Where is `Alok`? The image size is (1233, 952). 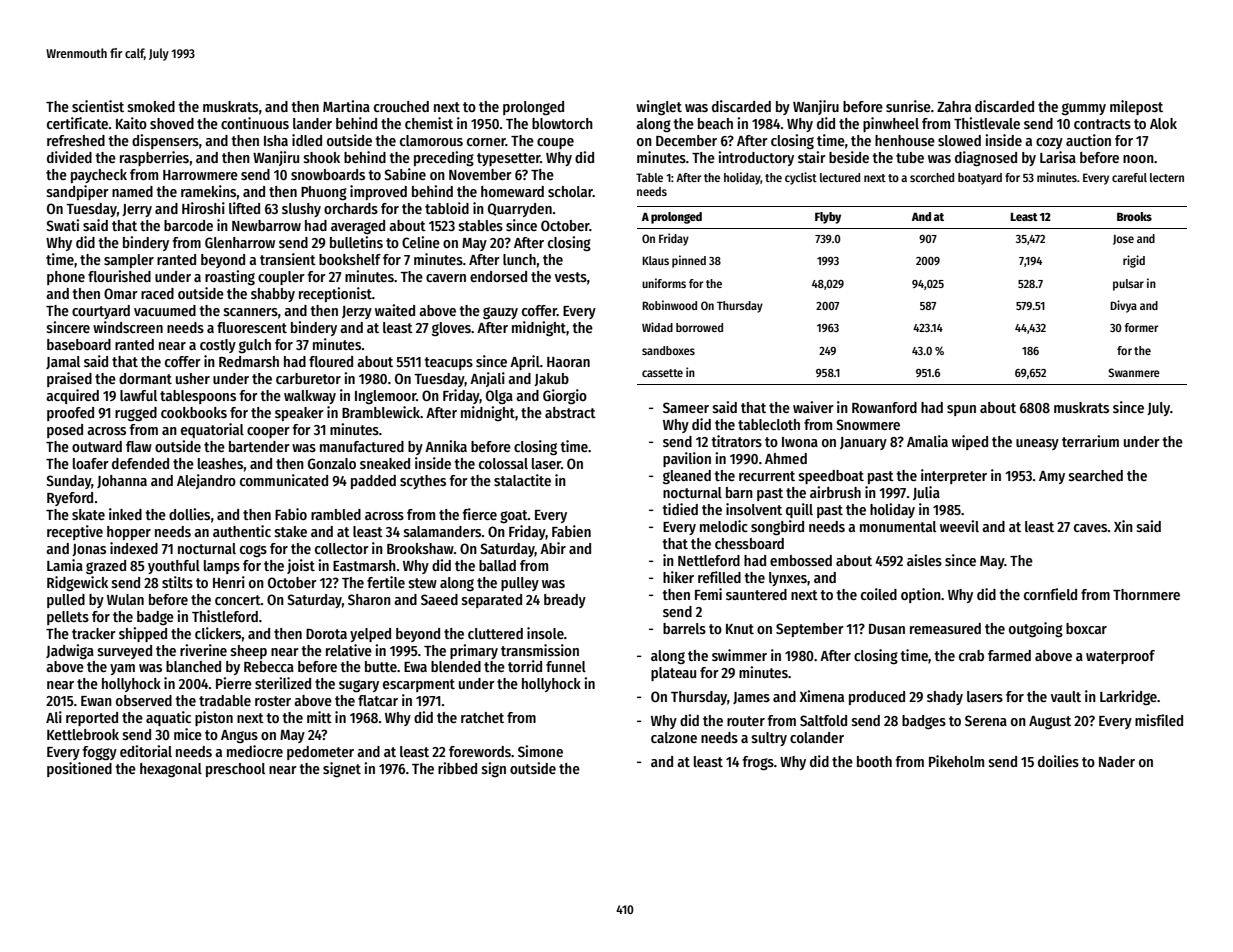 Alok is located at coordinates (1163, 123).
